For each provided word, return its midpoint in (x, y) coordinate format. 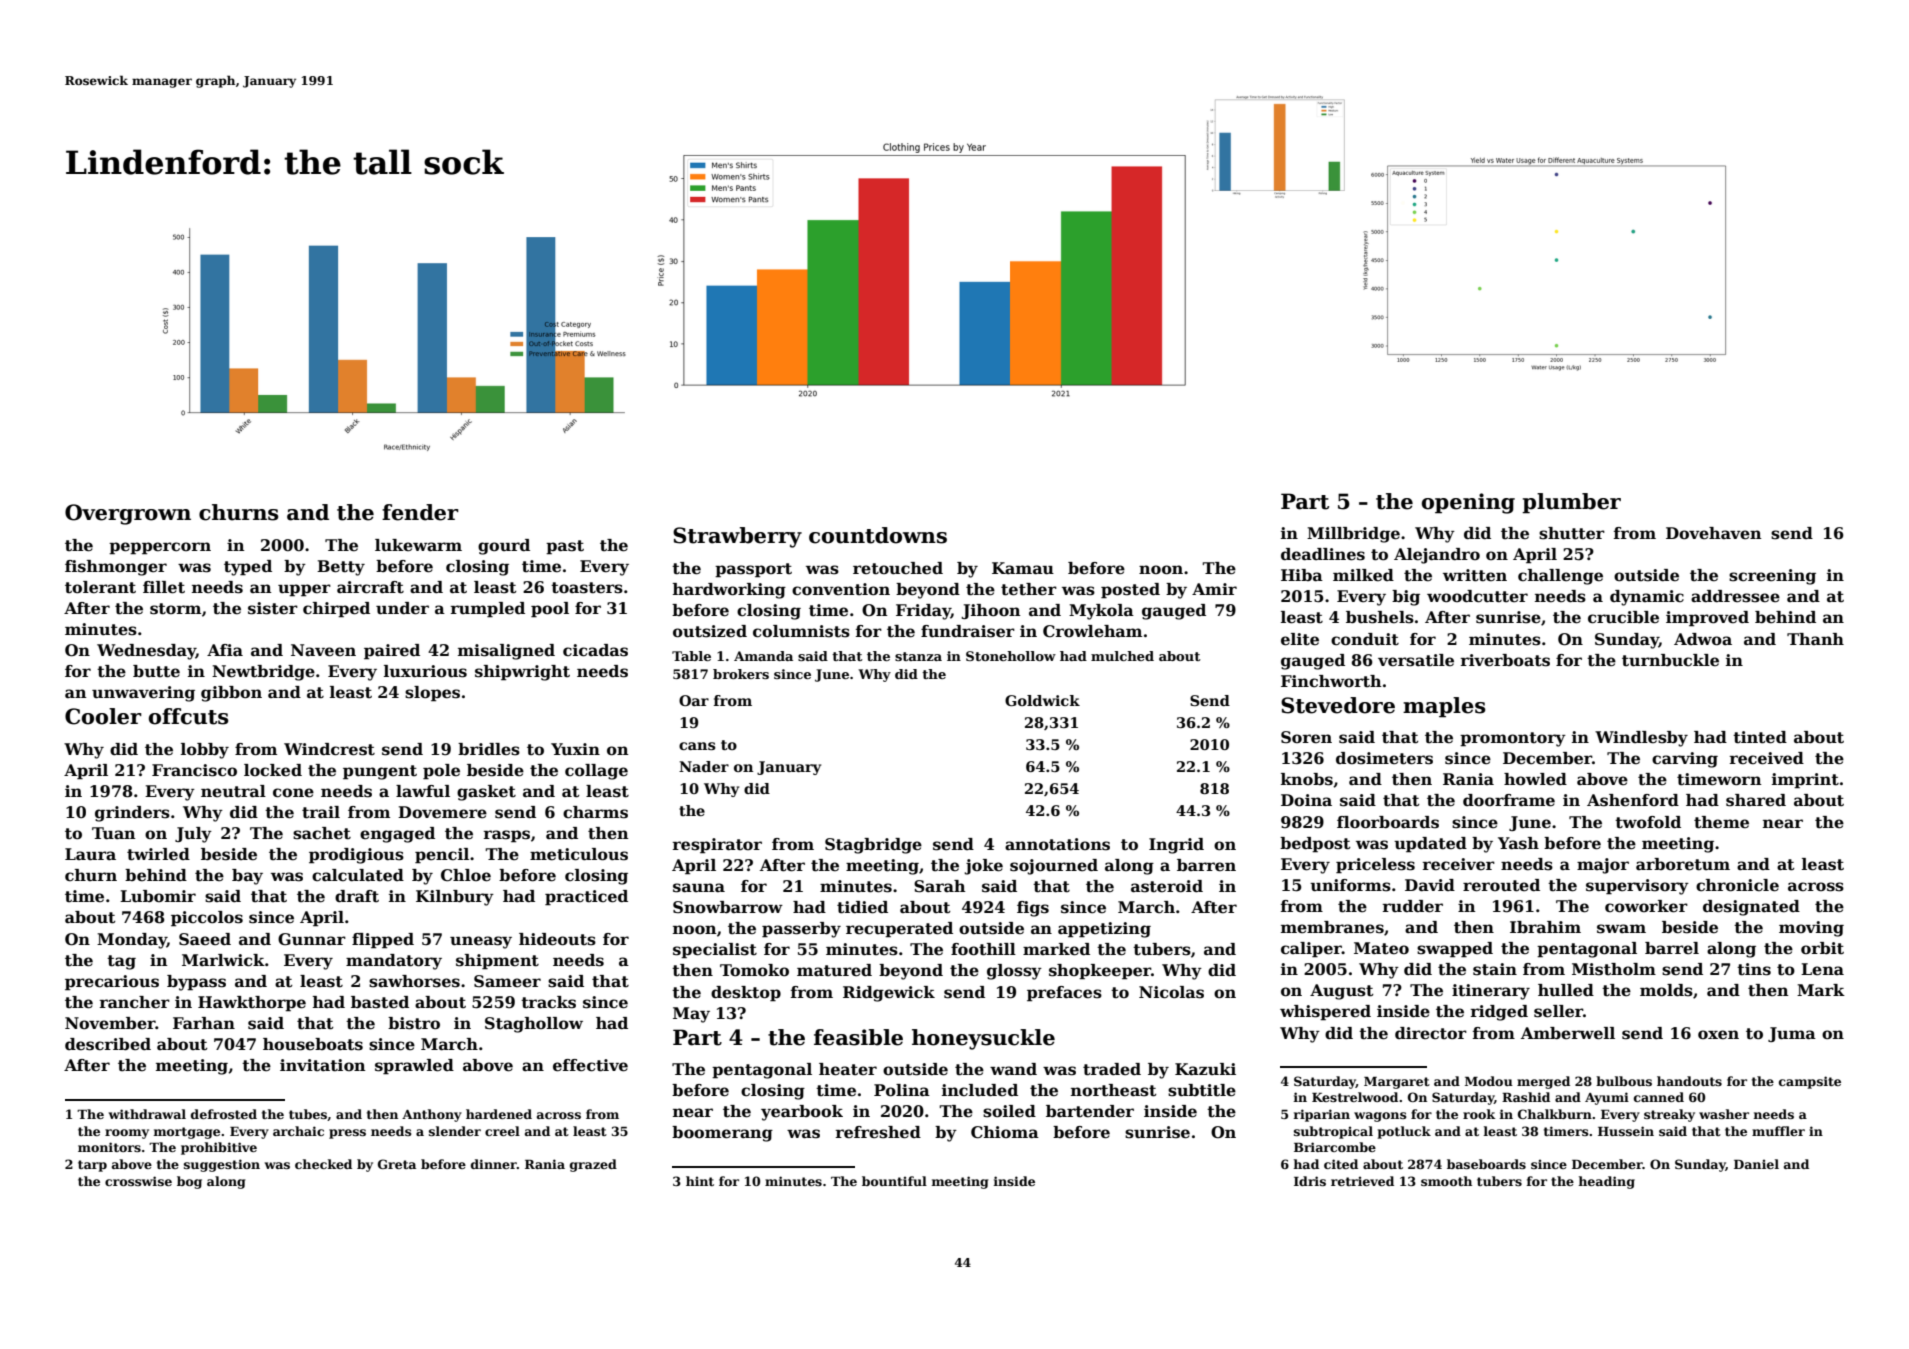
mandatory (394, 962)
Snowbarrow (728, 907)
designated (1751, 908)
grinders (132, 814)
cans (697, 746)
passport (753, 570)
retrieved (1362, 1181)
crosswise (138, 1181)
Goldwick (1042, 700)
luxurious (425, 671)
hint (700, 1181)
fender (420, 512)
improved (1707, 619)
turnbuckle (1670, 660)
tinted (1760, 737)
